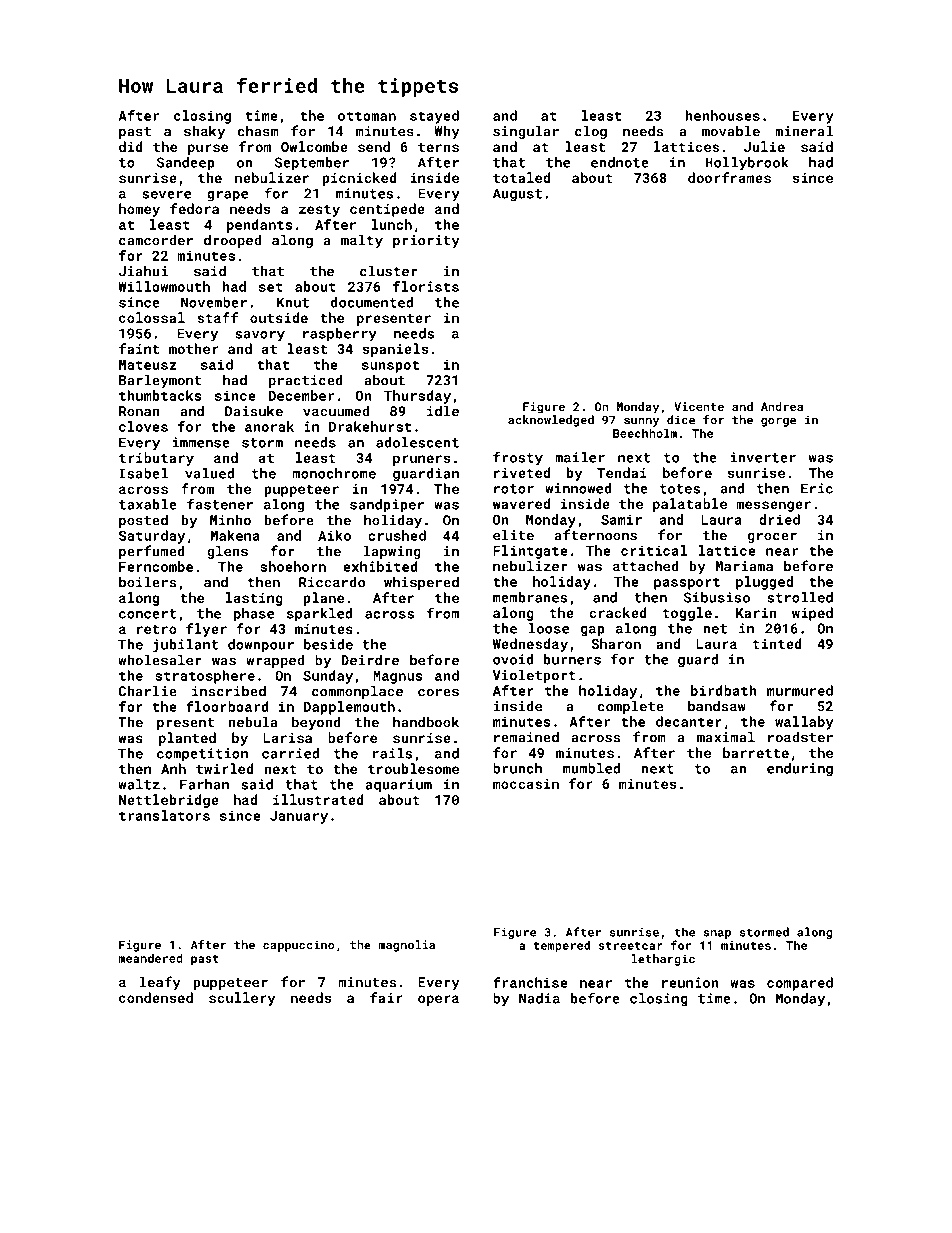 The width and height of the document is (952, 1233). Describe the element at coordinates (156, 997) in the document. I see `condensed` at that location.
